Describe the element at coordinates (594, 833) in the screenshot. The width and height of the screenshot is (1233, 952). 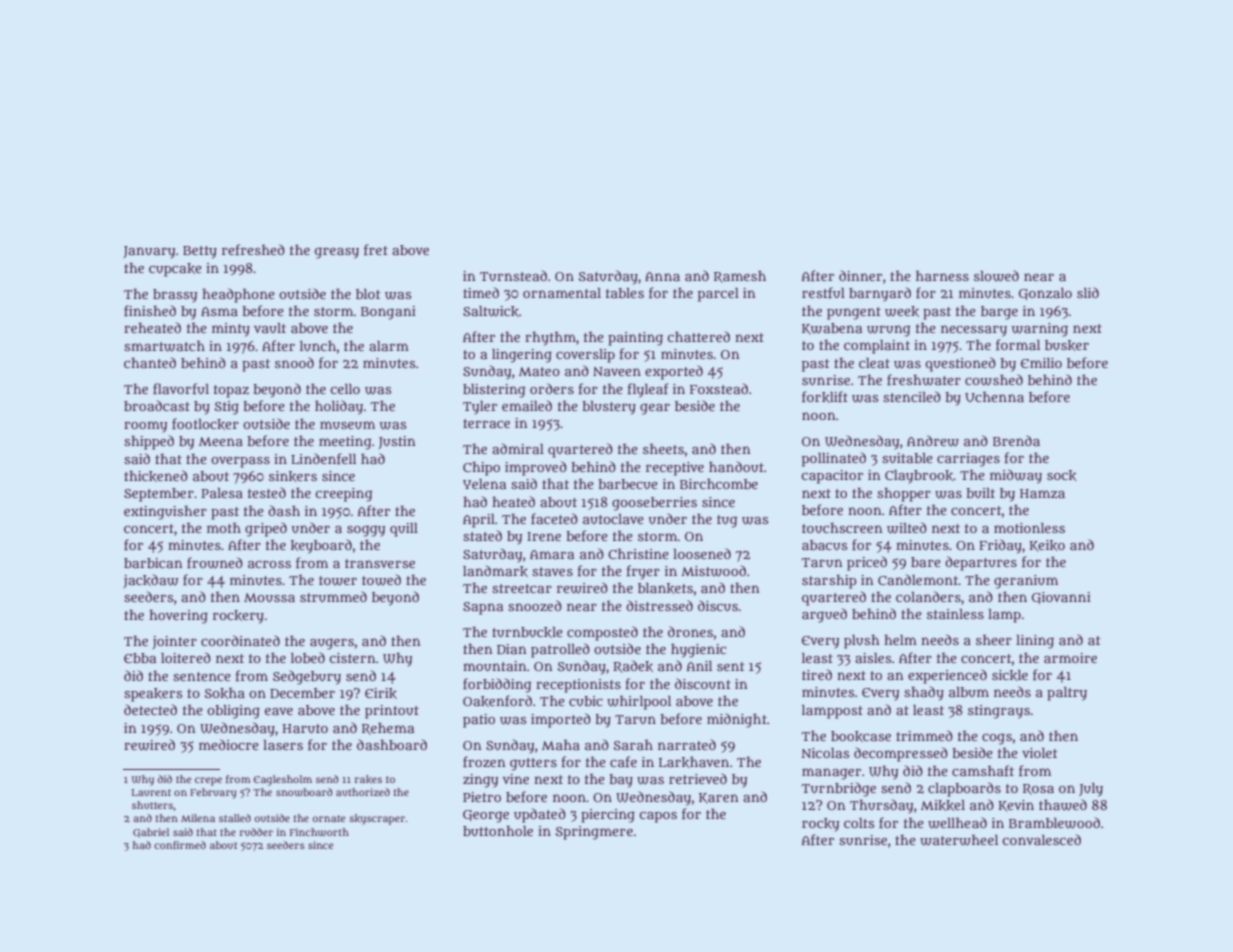
I see `Springmere` at that location.
